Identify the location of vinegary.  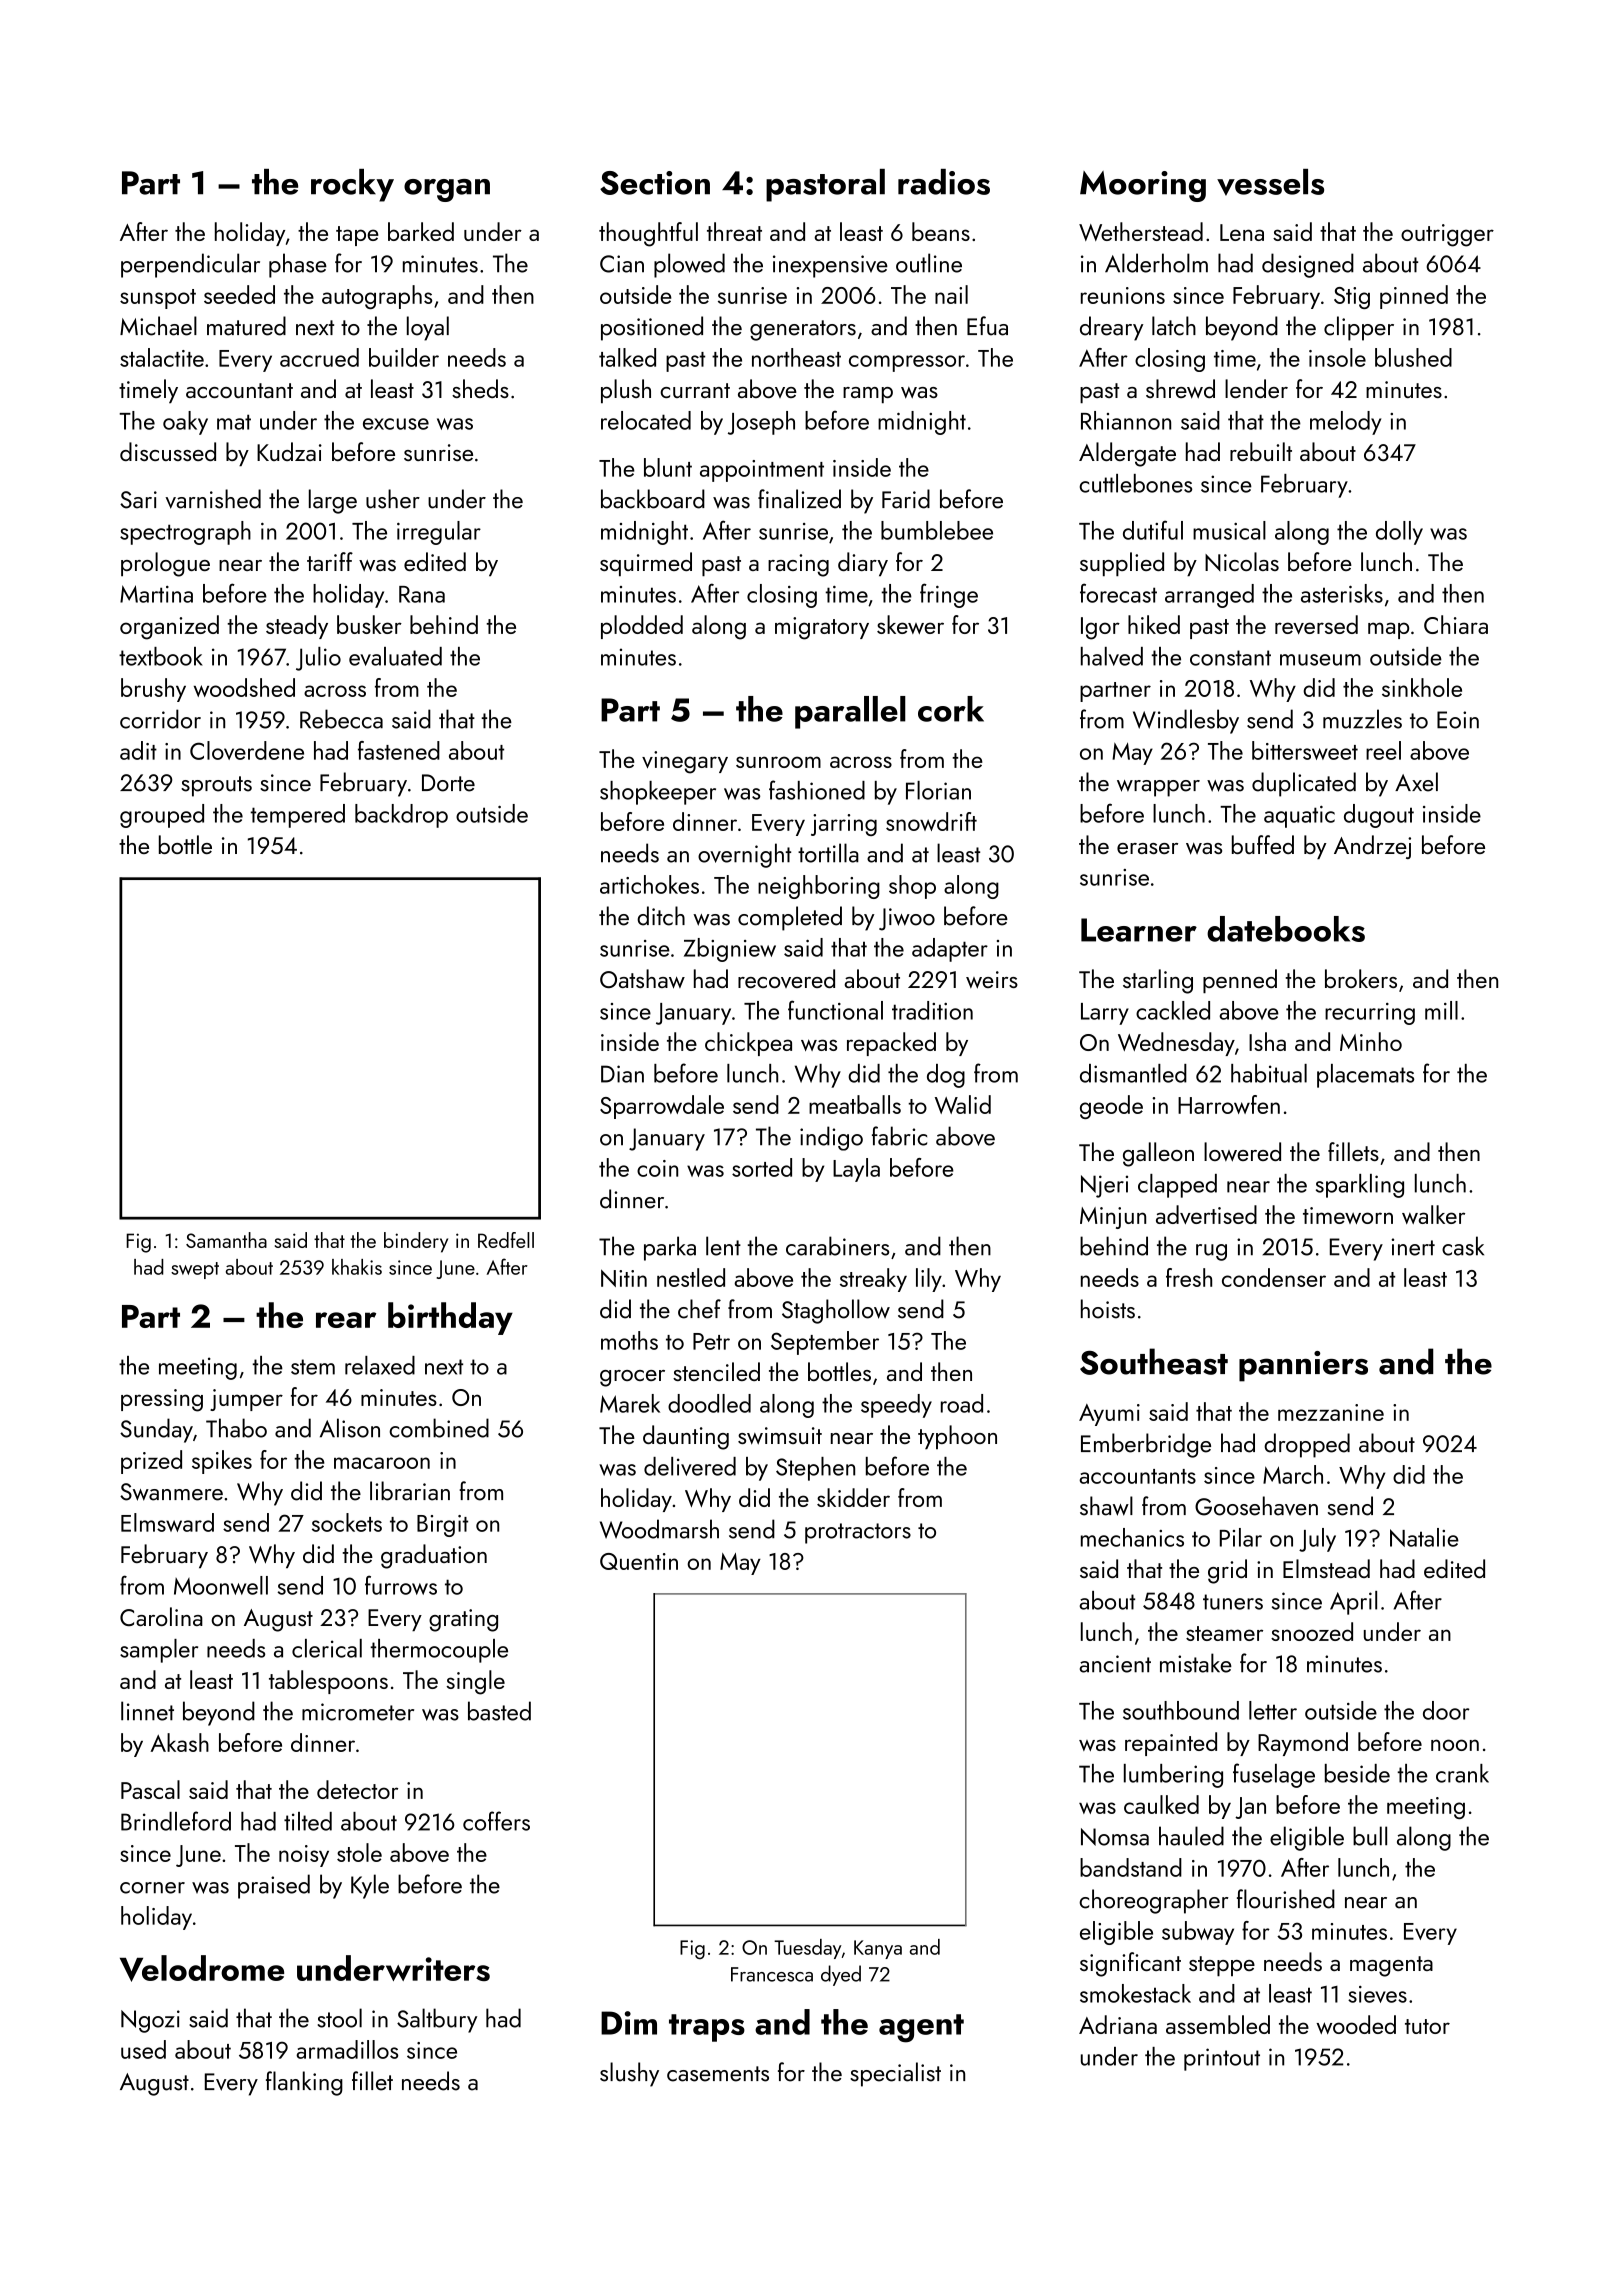
(685, 762).
